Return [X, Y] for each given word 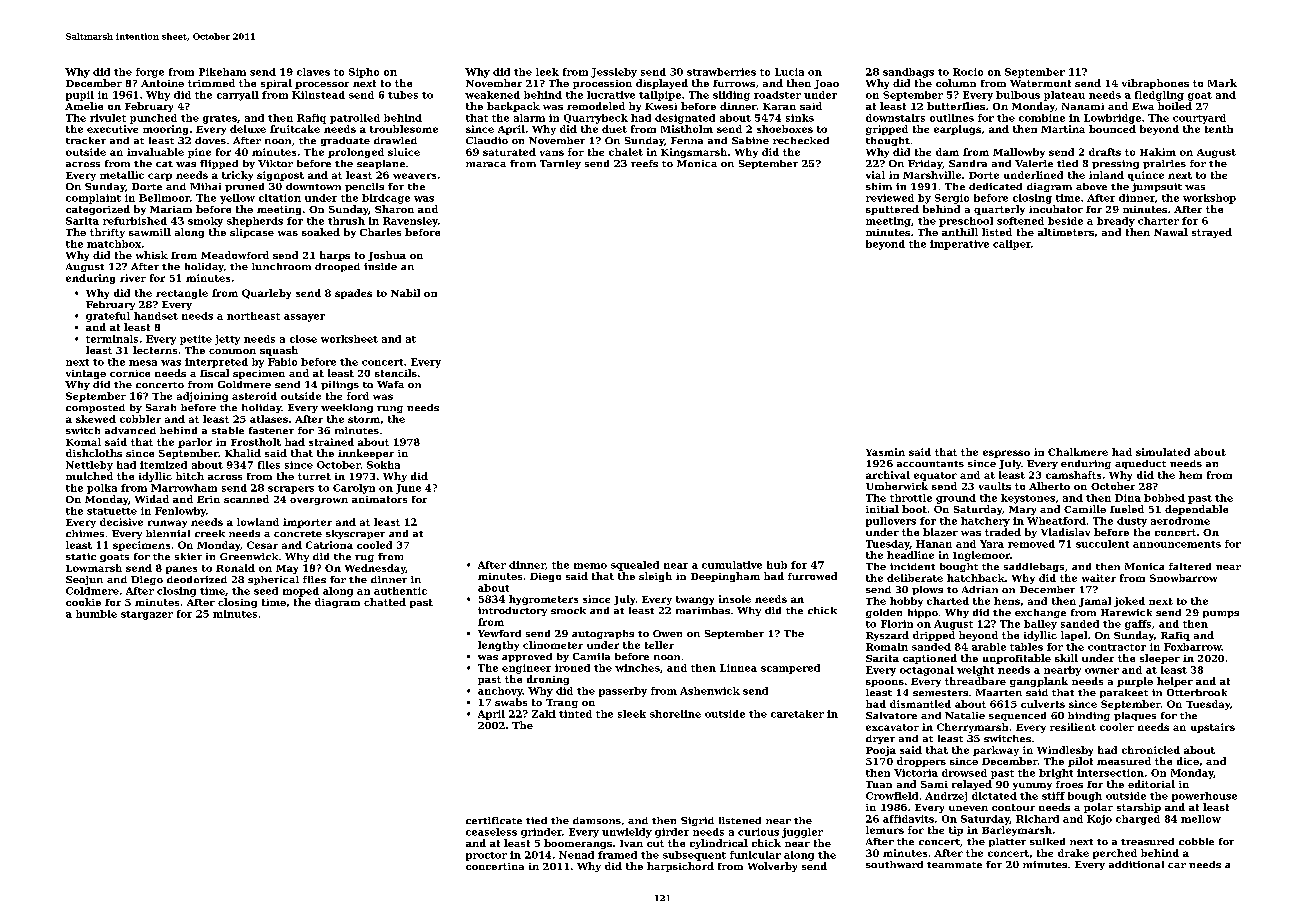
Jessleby [614, 73]
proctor [486, 856]
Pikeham [222, 72]
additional [1136, 864]
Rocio [968, 72]
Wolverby [772, 867]
